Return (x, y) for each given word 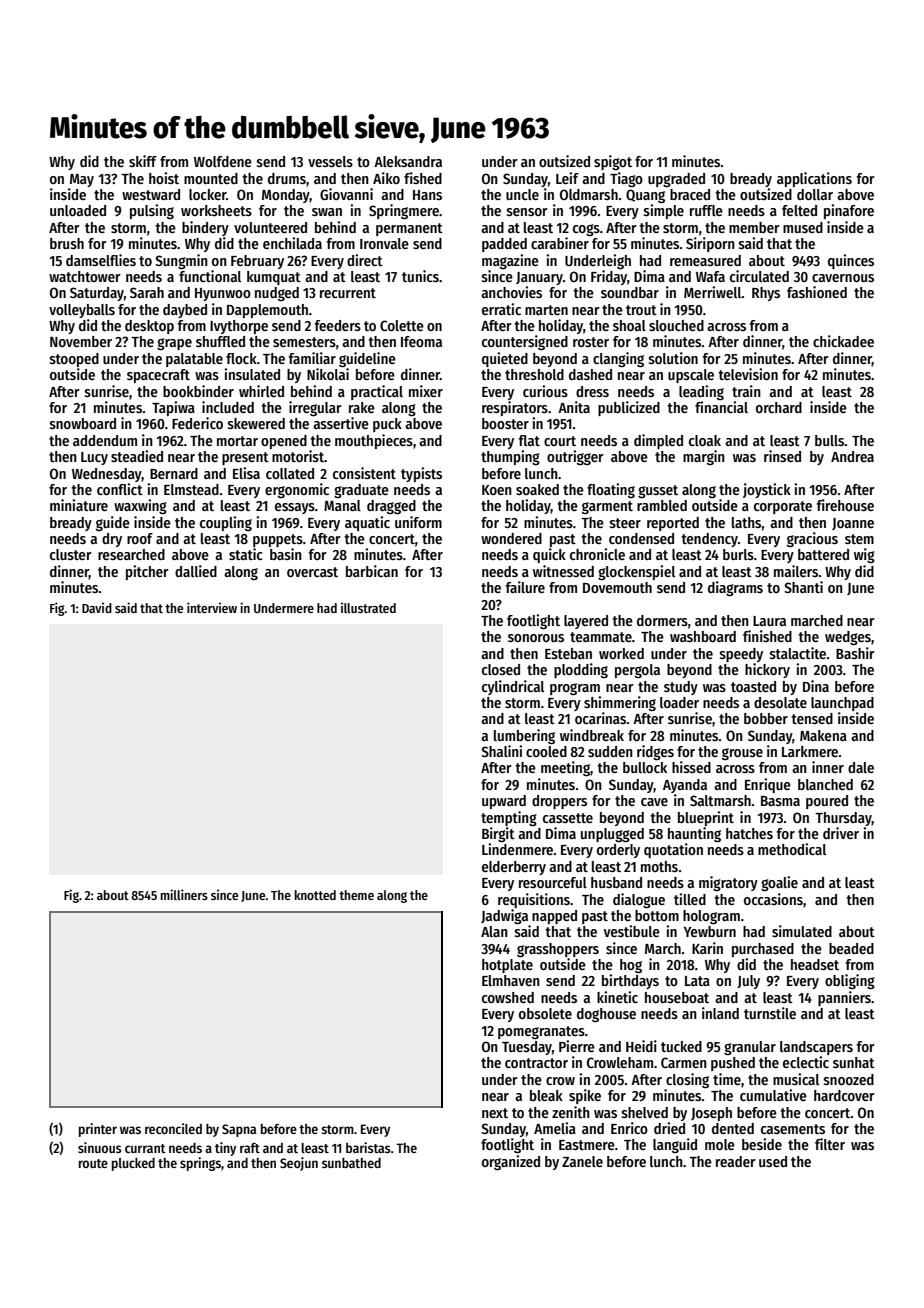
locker (207, 194)
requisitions (534, 900)
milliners (184, 894)
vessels (330, 161)
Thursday (843, 819)
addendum (105, 440)
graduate (361, 491)
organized (511, 1162)
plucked (133, 1164)
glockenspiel (636, 572)
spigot (613, 162)
